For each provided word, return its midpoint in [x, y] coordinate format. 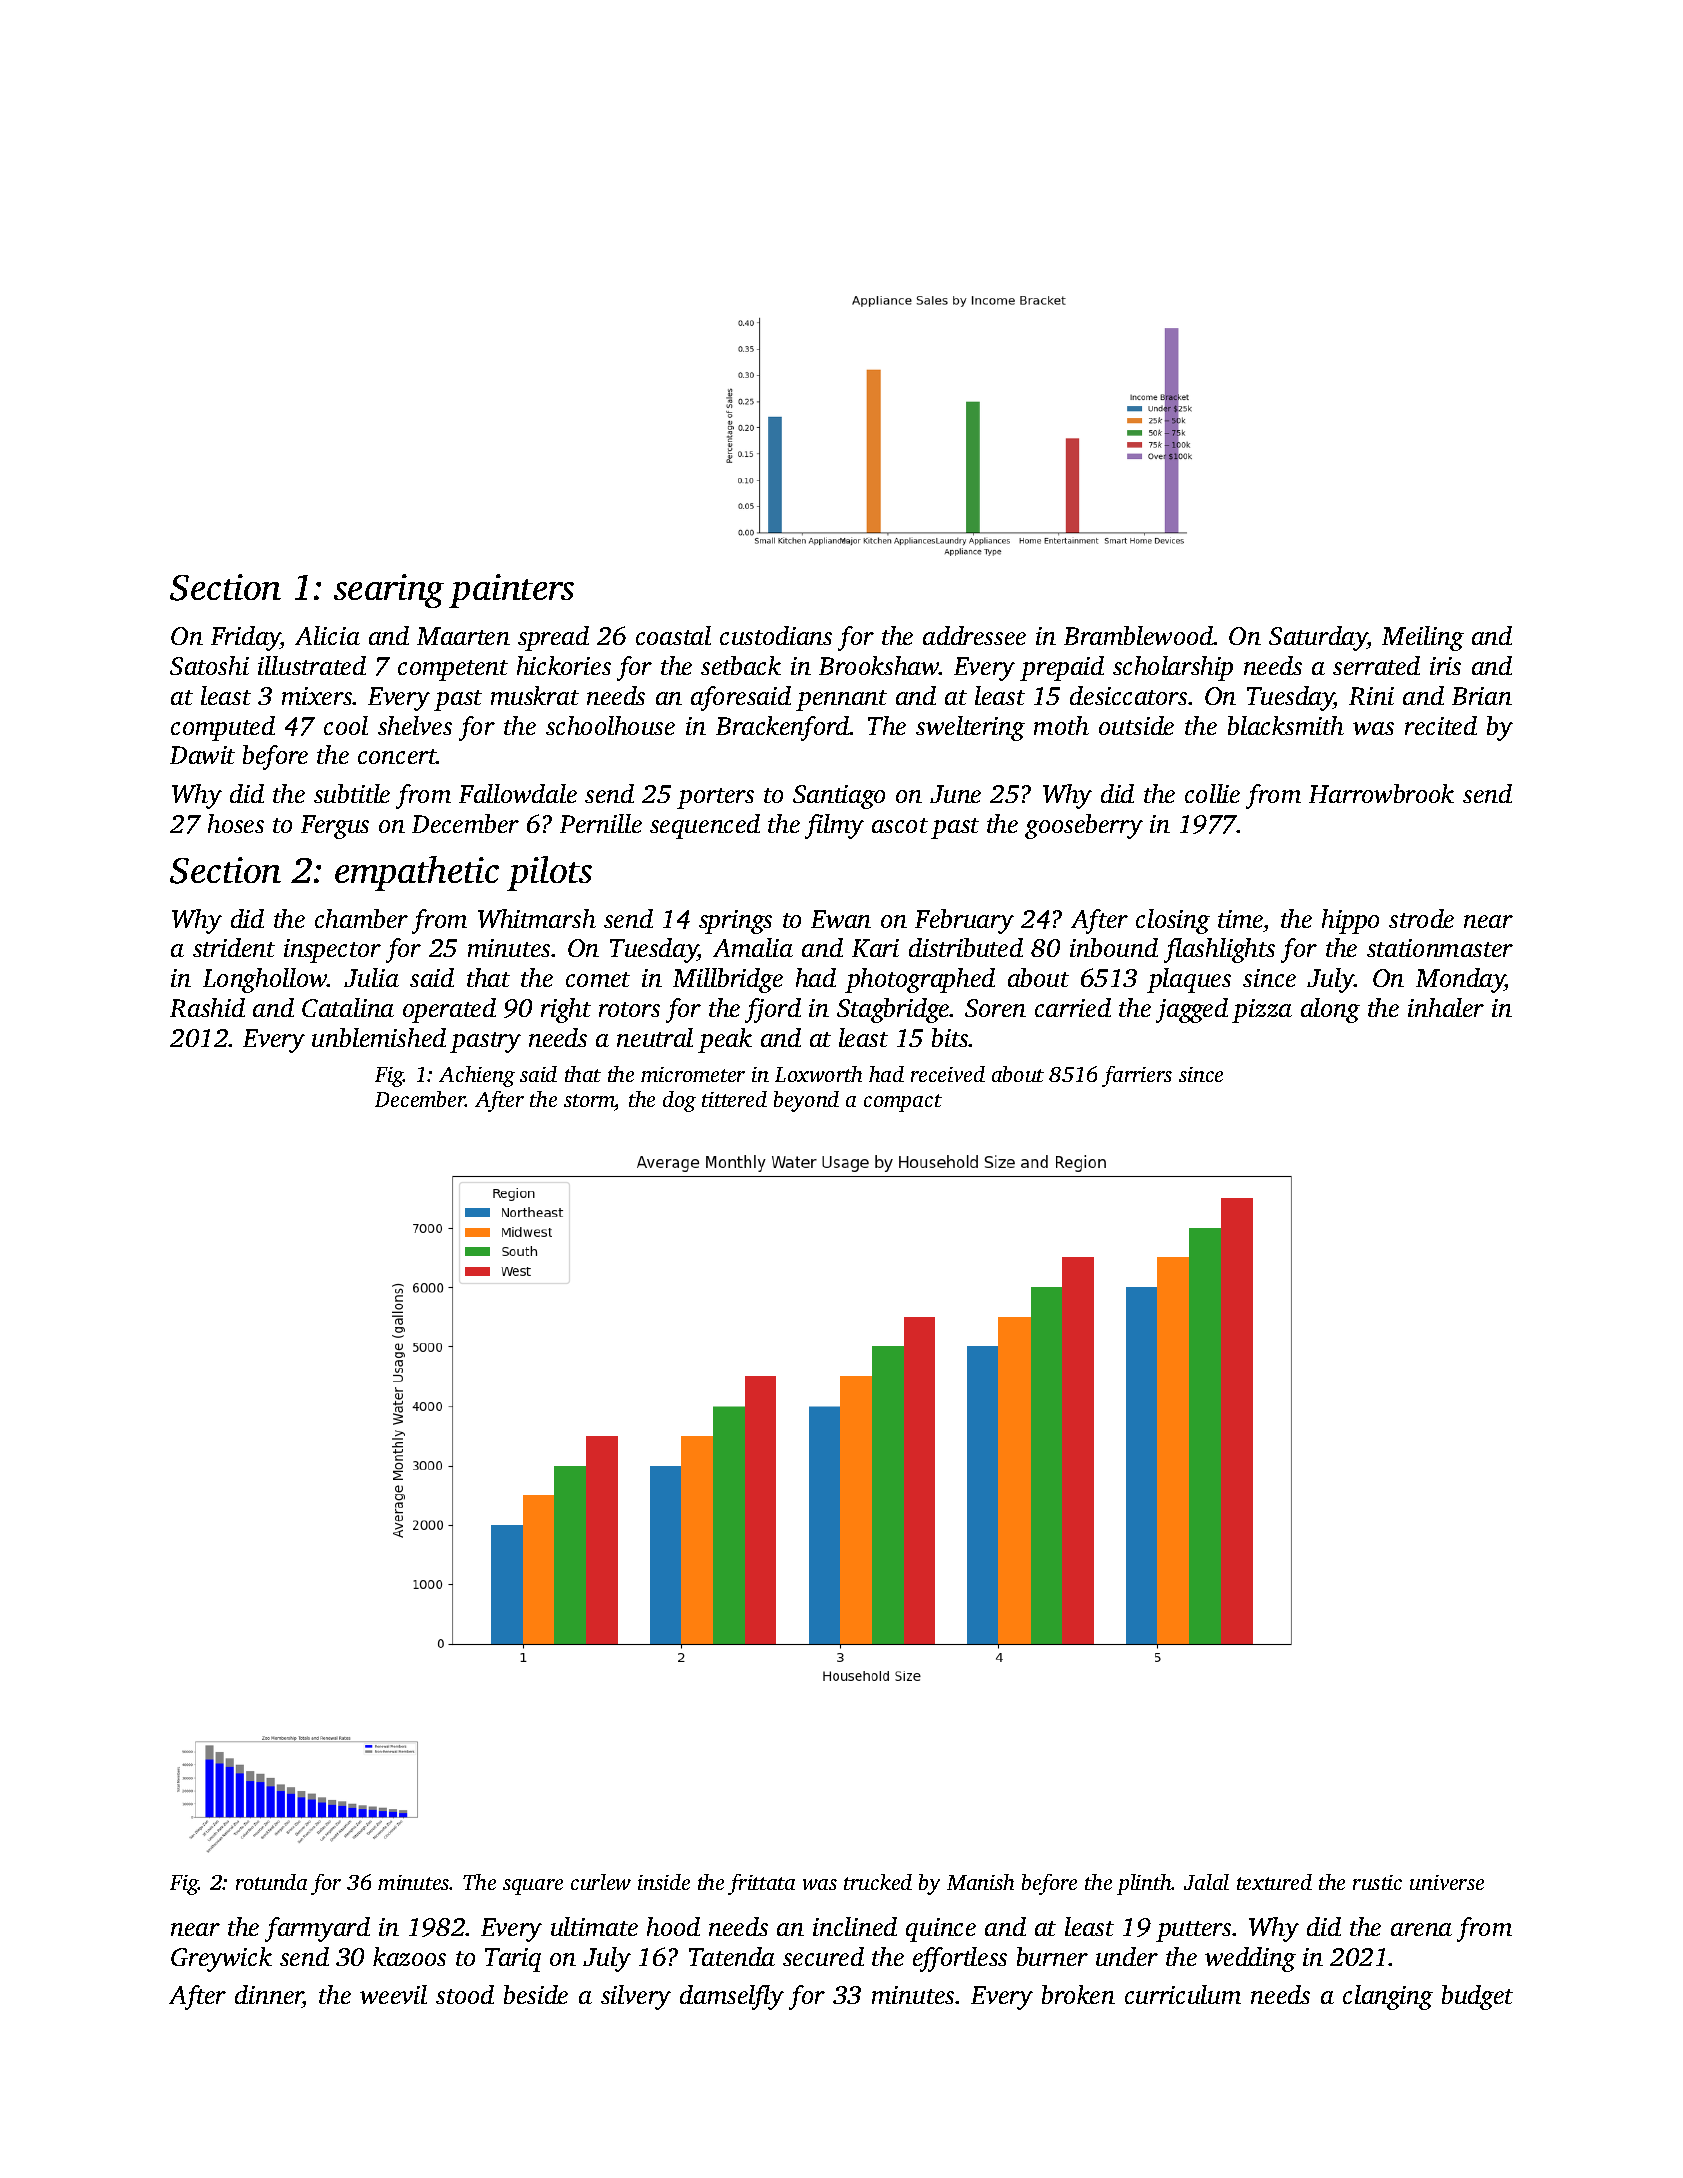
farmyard [317, 1929]
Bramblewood [1139, 635]
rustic [1377, 1882]
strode [1421, 918]
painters [511, 591]
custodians [776, 635]
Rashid [207, 1007]
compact [903, 1103]
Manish [980, 1882]
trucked [878, 1882]
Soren [995, 1008]
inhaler [1446, 1007]
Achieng [477, 1076]
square [533, 1887]
